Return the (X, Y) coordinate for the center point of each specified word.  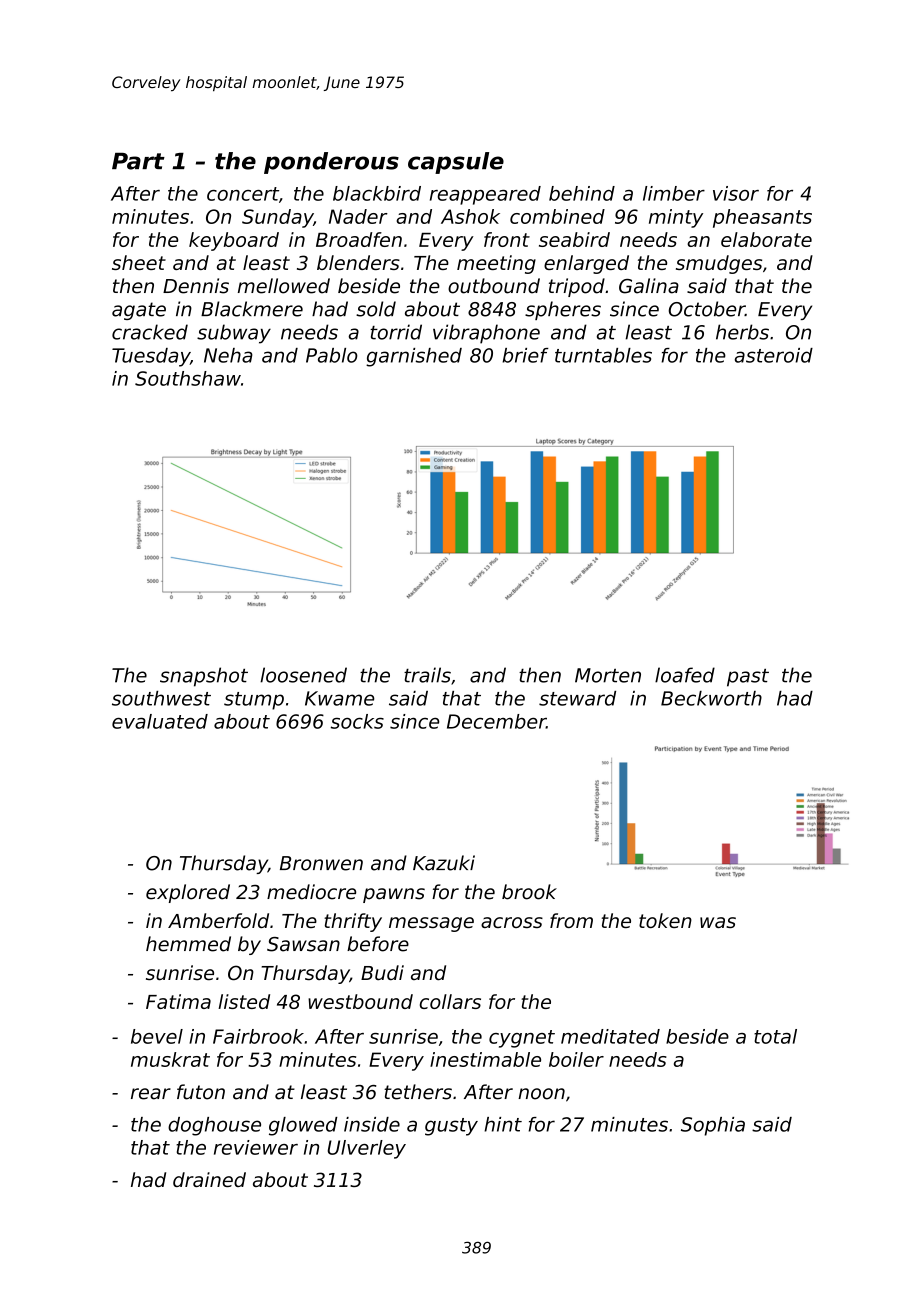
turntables (603, 355)
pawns (394, 895)
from (571, 920)
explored (188, 893)
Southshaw (188, 378)
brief (525, 355)
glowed (303, 1126)
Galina (649, 286)
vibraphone (486, 334)
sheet (139, 262)
